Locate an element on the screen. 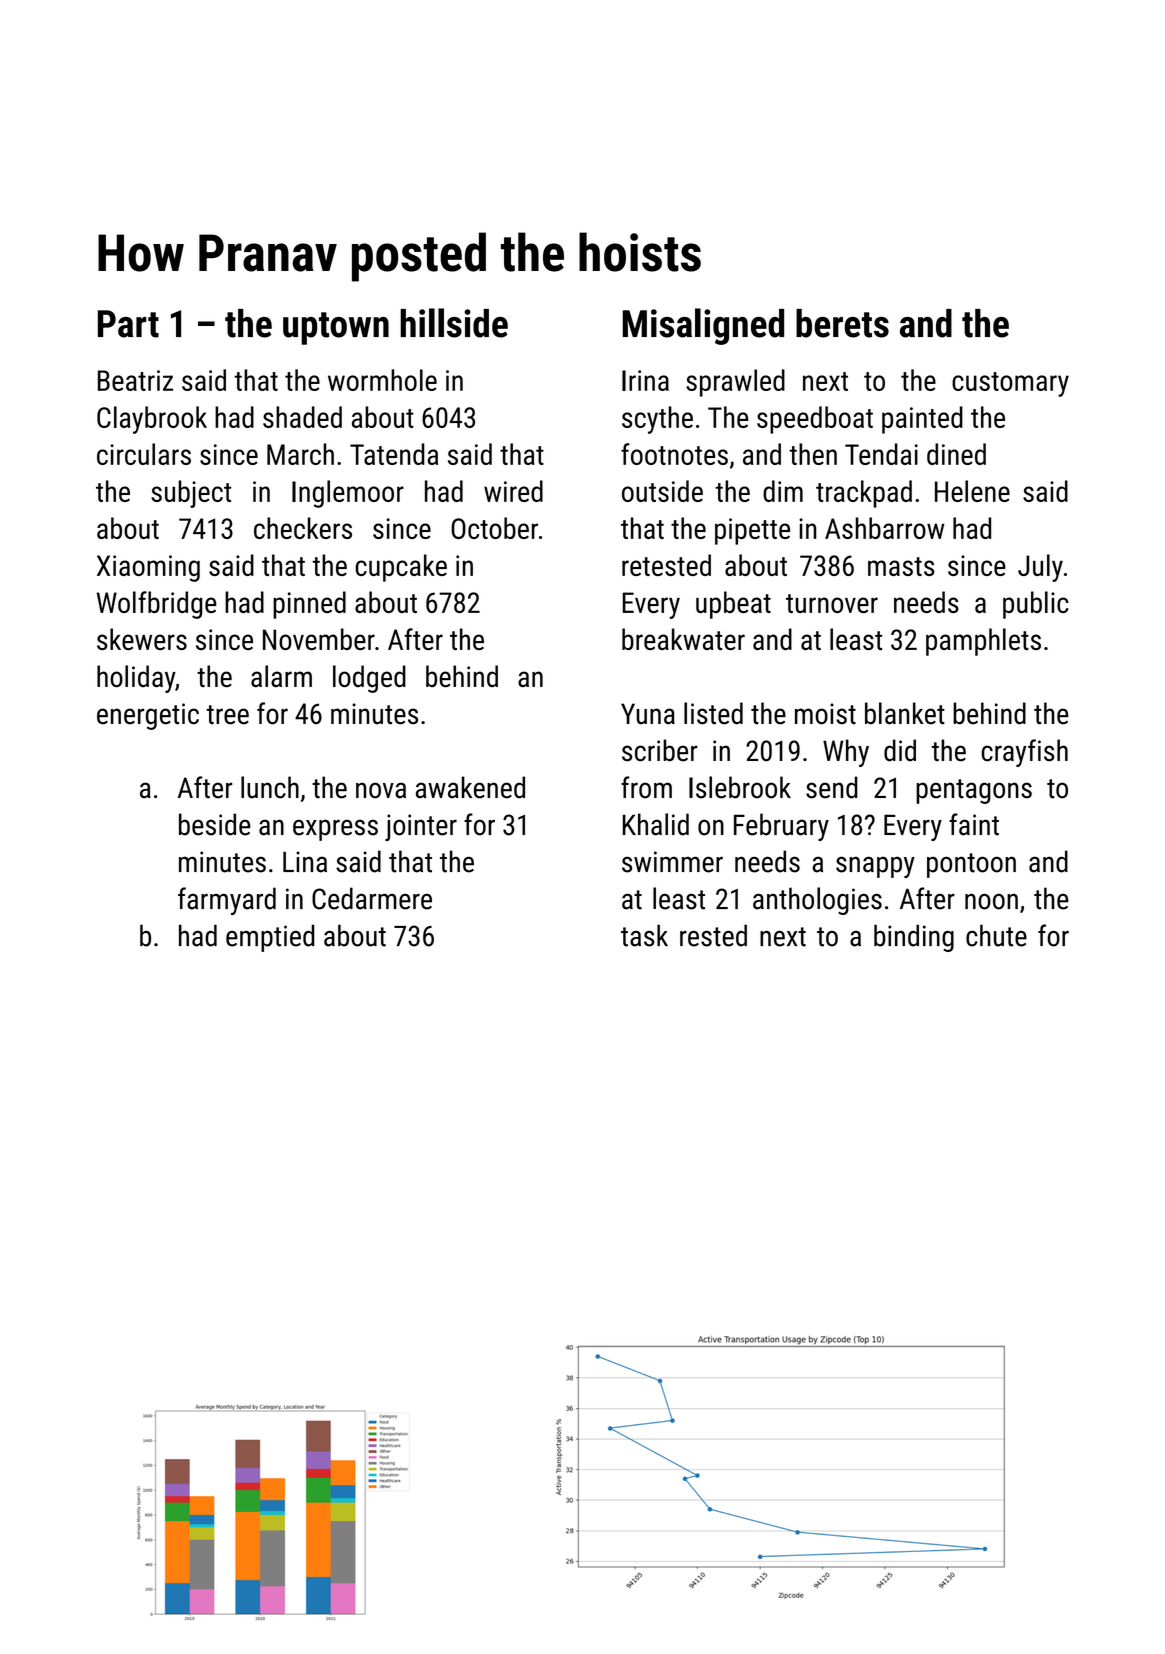  uptown is located at coordinates (336, 328).
